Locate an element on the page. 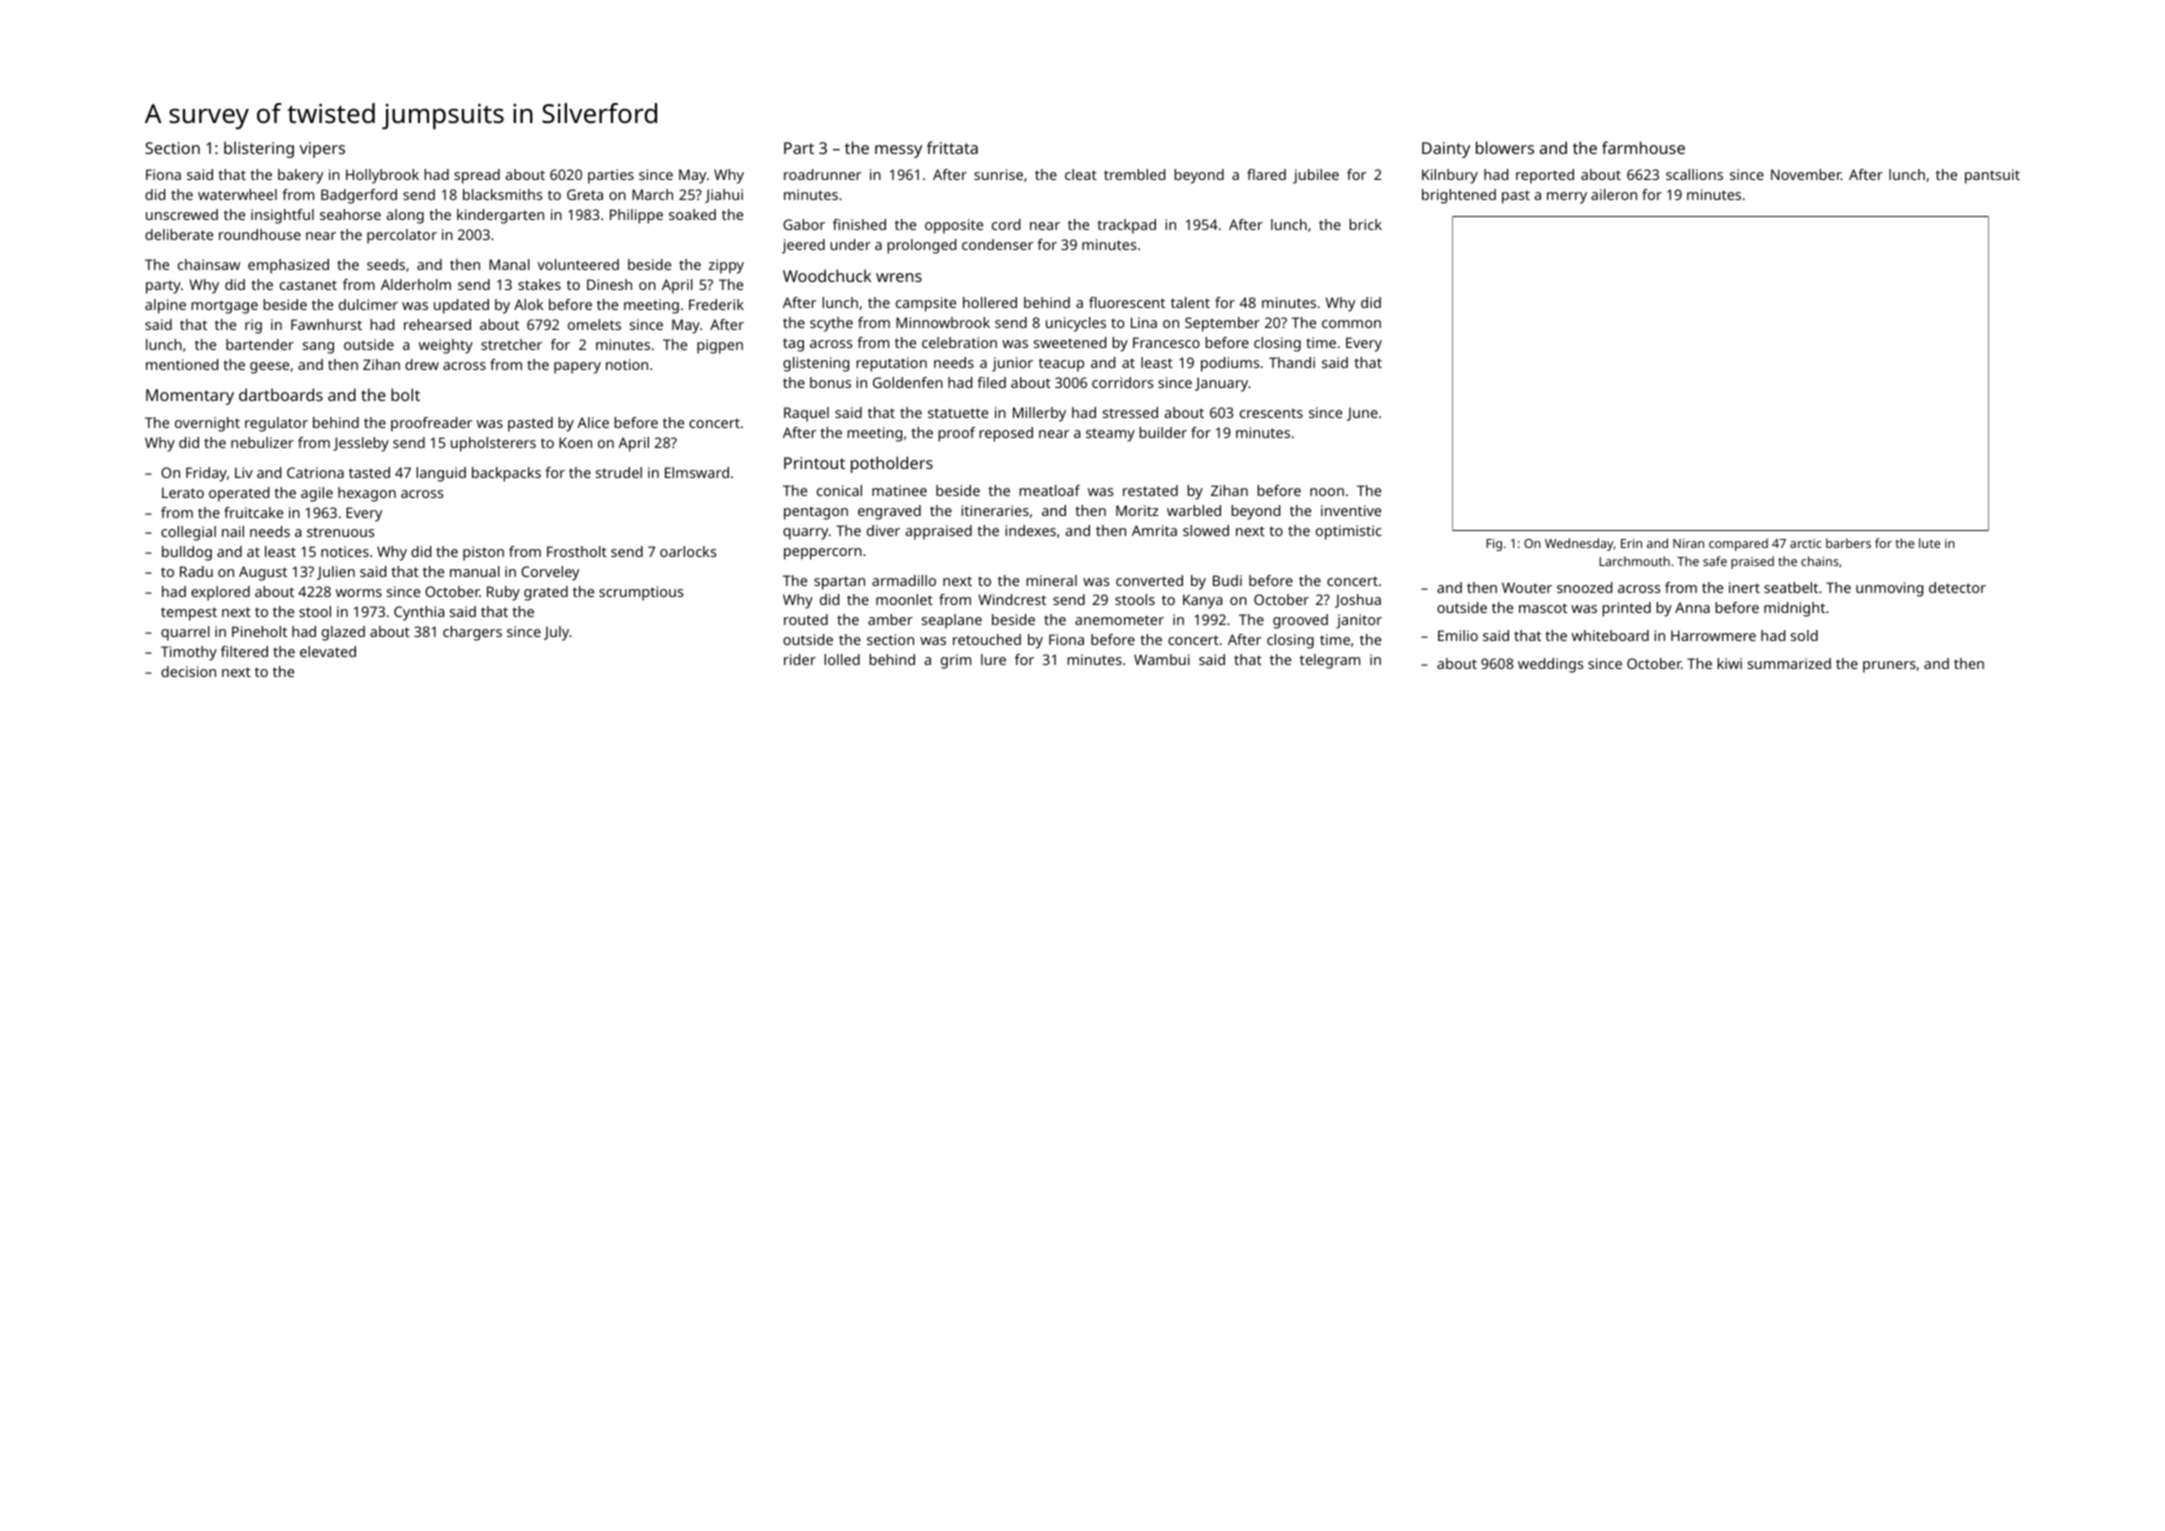 The image size is (2165, 1531). frittata is located at coordinates (952, 147).
